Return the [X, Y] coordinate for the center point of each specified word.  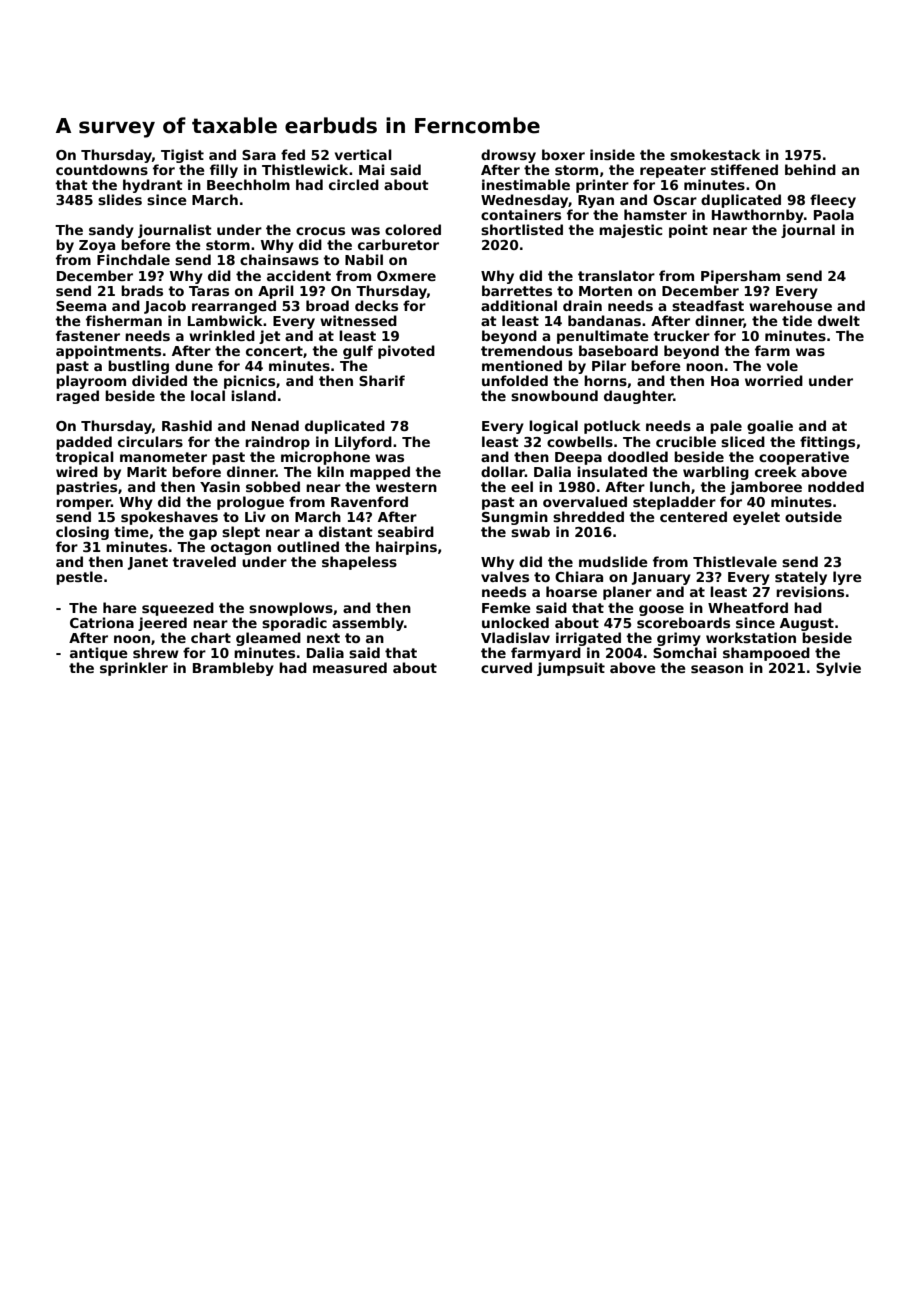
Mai [372, 169]
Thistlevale [735, 561]
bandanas [604, 320]
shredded [588, 516]
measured [350, 667]
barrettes [517, 290]
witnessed [358, 320]
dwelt [839, 320]
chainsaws [279, 259]
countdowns [102, 169]
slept [241, 533]
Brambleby [233, 669]
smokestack [715, 154]
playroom [91, 382]
